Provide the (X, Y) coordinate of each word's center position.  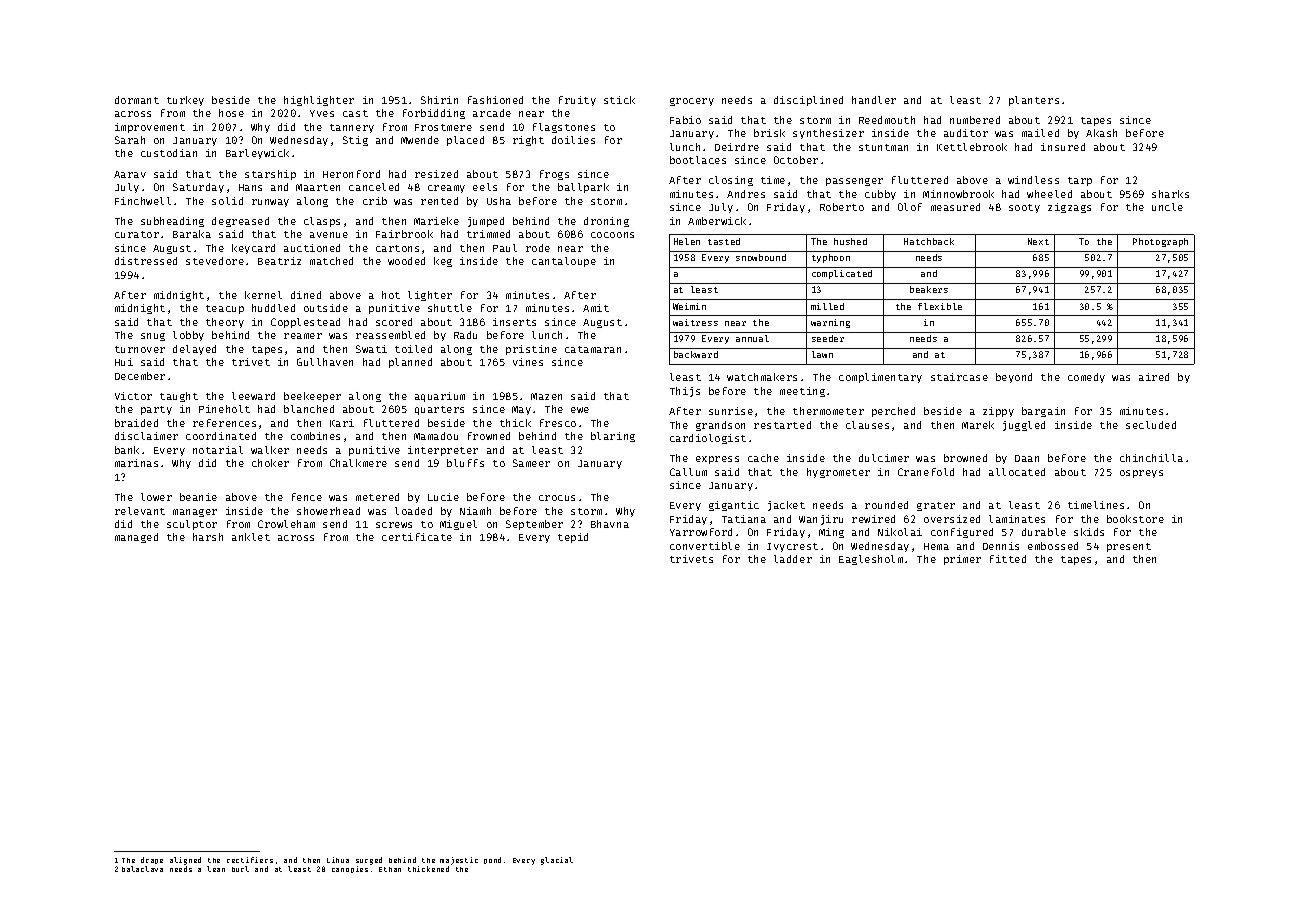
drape (152, 860)
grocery (692, 102)
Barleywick (257, 154)
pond (492, 860)
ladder (793, 559)
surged (369, 861)
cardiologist (708, 439)
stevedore (215, 261)
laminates (1017, 519)
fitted (1008, 559)
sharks (1170, 194)
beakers (929, 289)
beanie (198, 497)
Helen (687, 241)
